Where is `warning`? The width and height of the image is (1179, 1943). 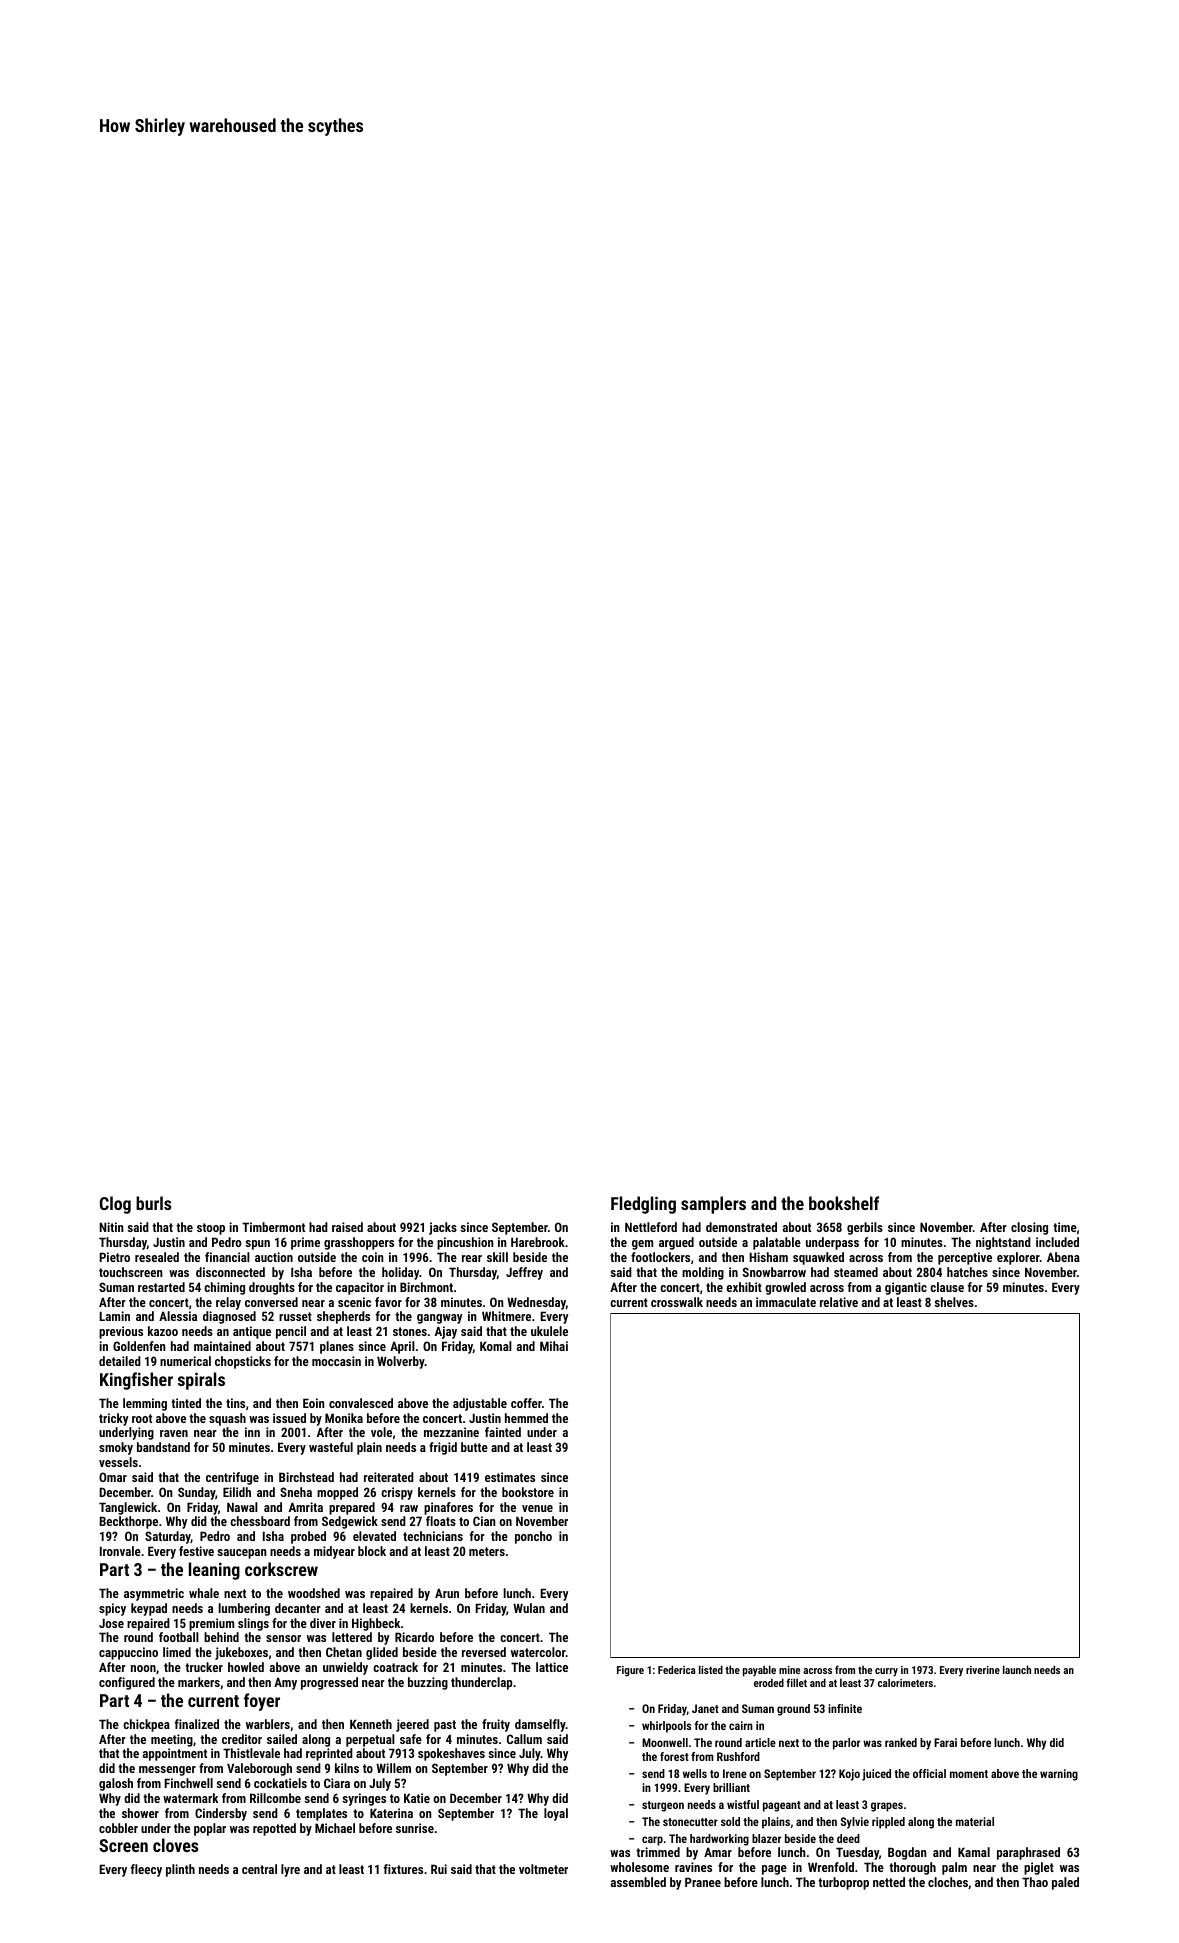 warning is located at coordinates (1059, 1775).
